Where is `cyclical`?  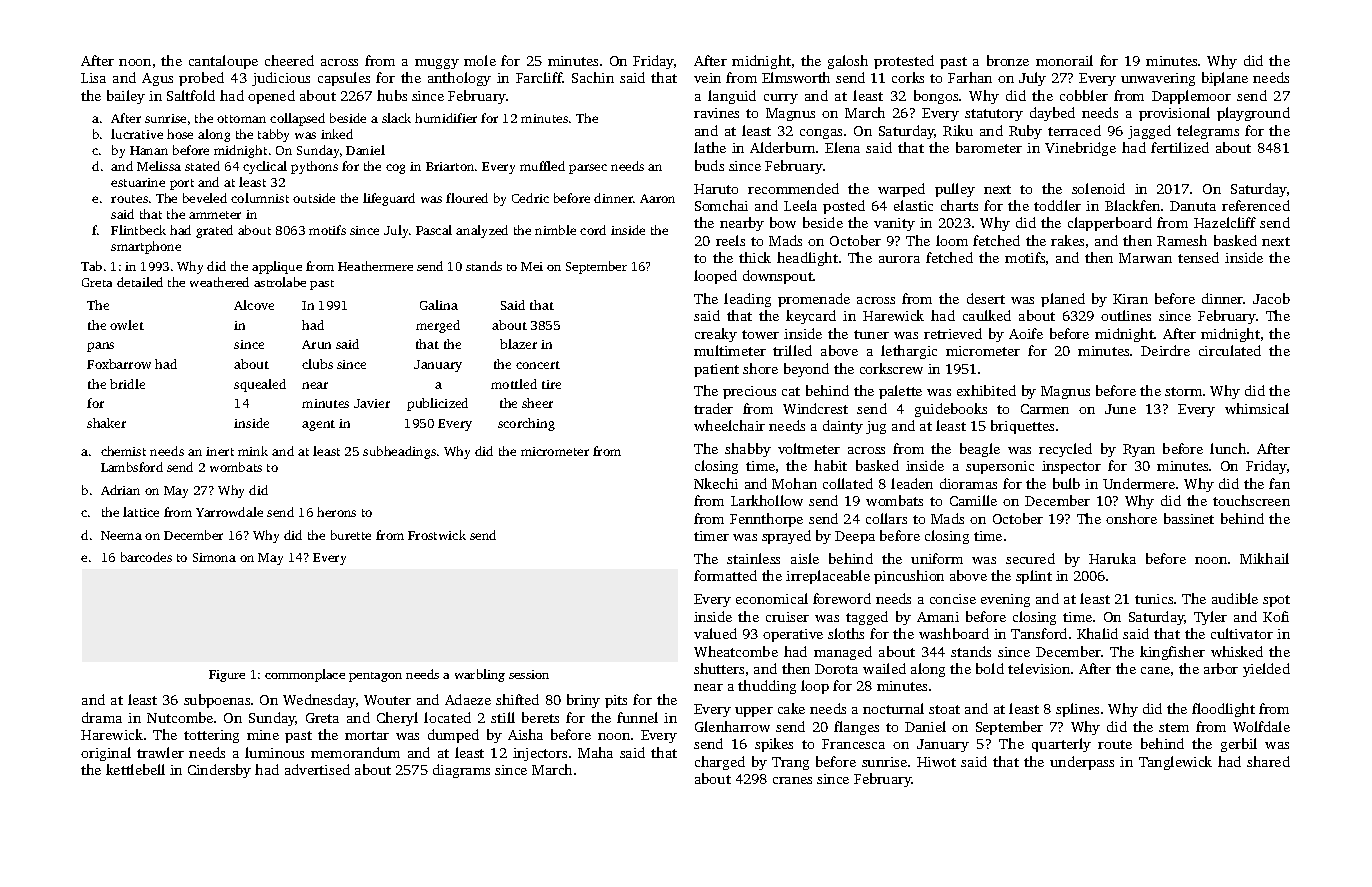
cyclical is located at coordinates (265, 167).
